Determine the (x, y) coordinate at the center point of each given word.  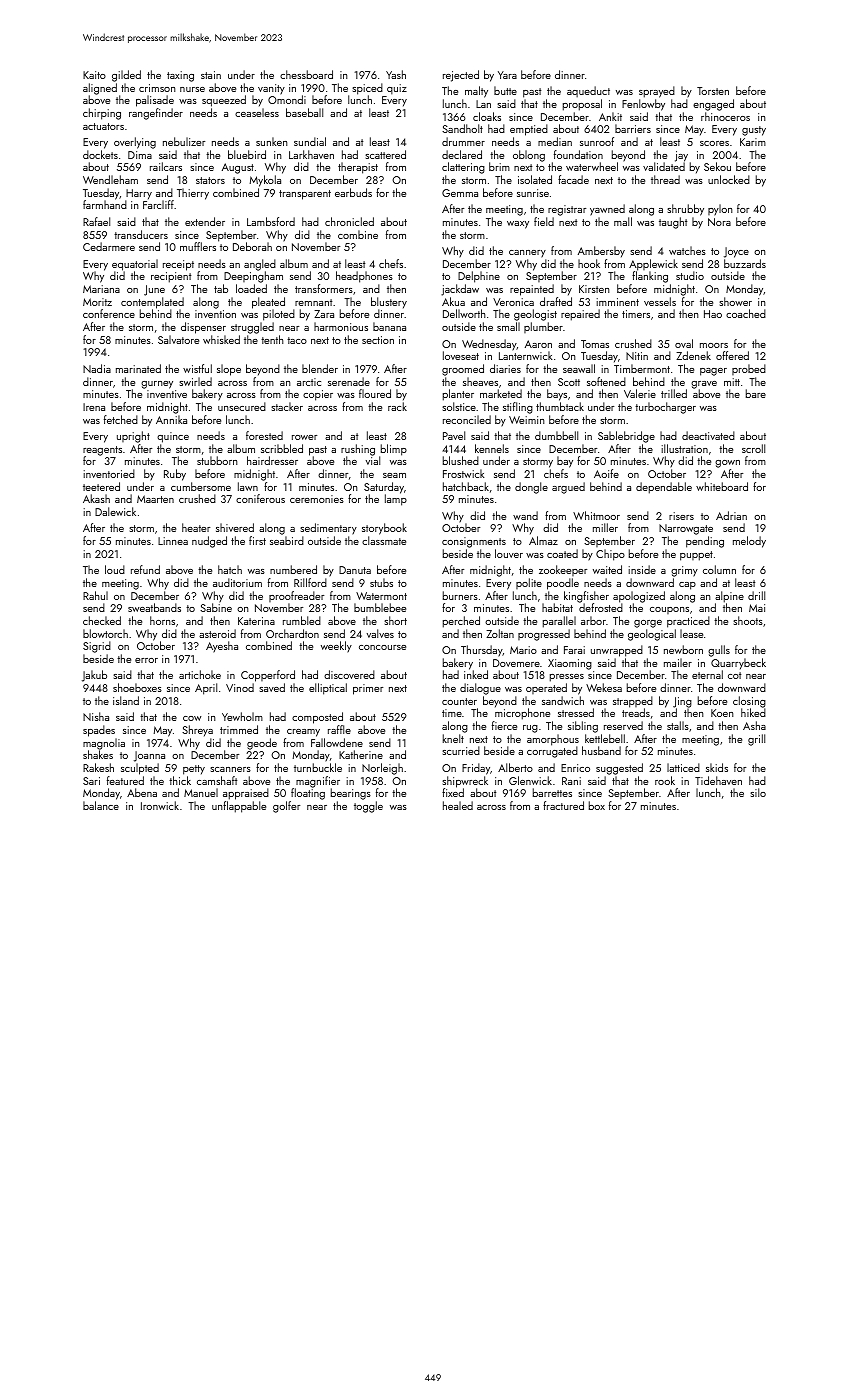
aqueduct (588, 91)
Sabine (216, 607)
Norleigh (382, 769)
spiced (367, 89)
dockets (100, 154)
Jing (682, 703)
